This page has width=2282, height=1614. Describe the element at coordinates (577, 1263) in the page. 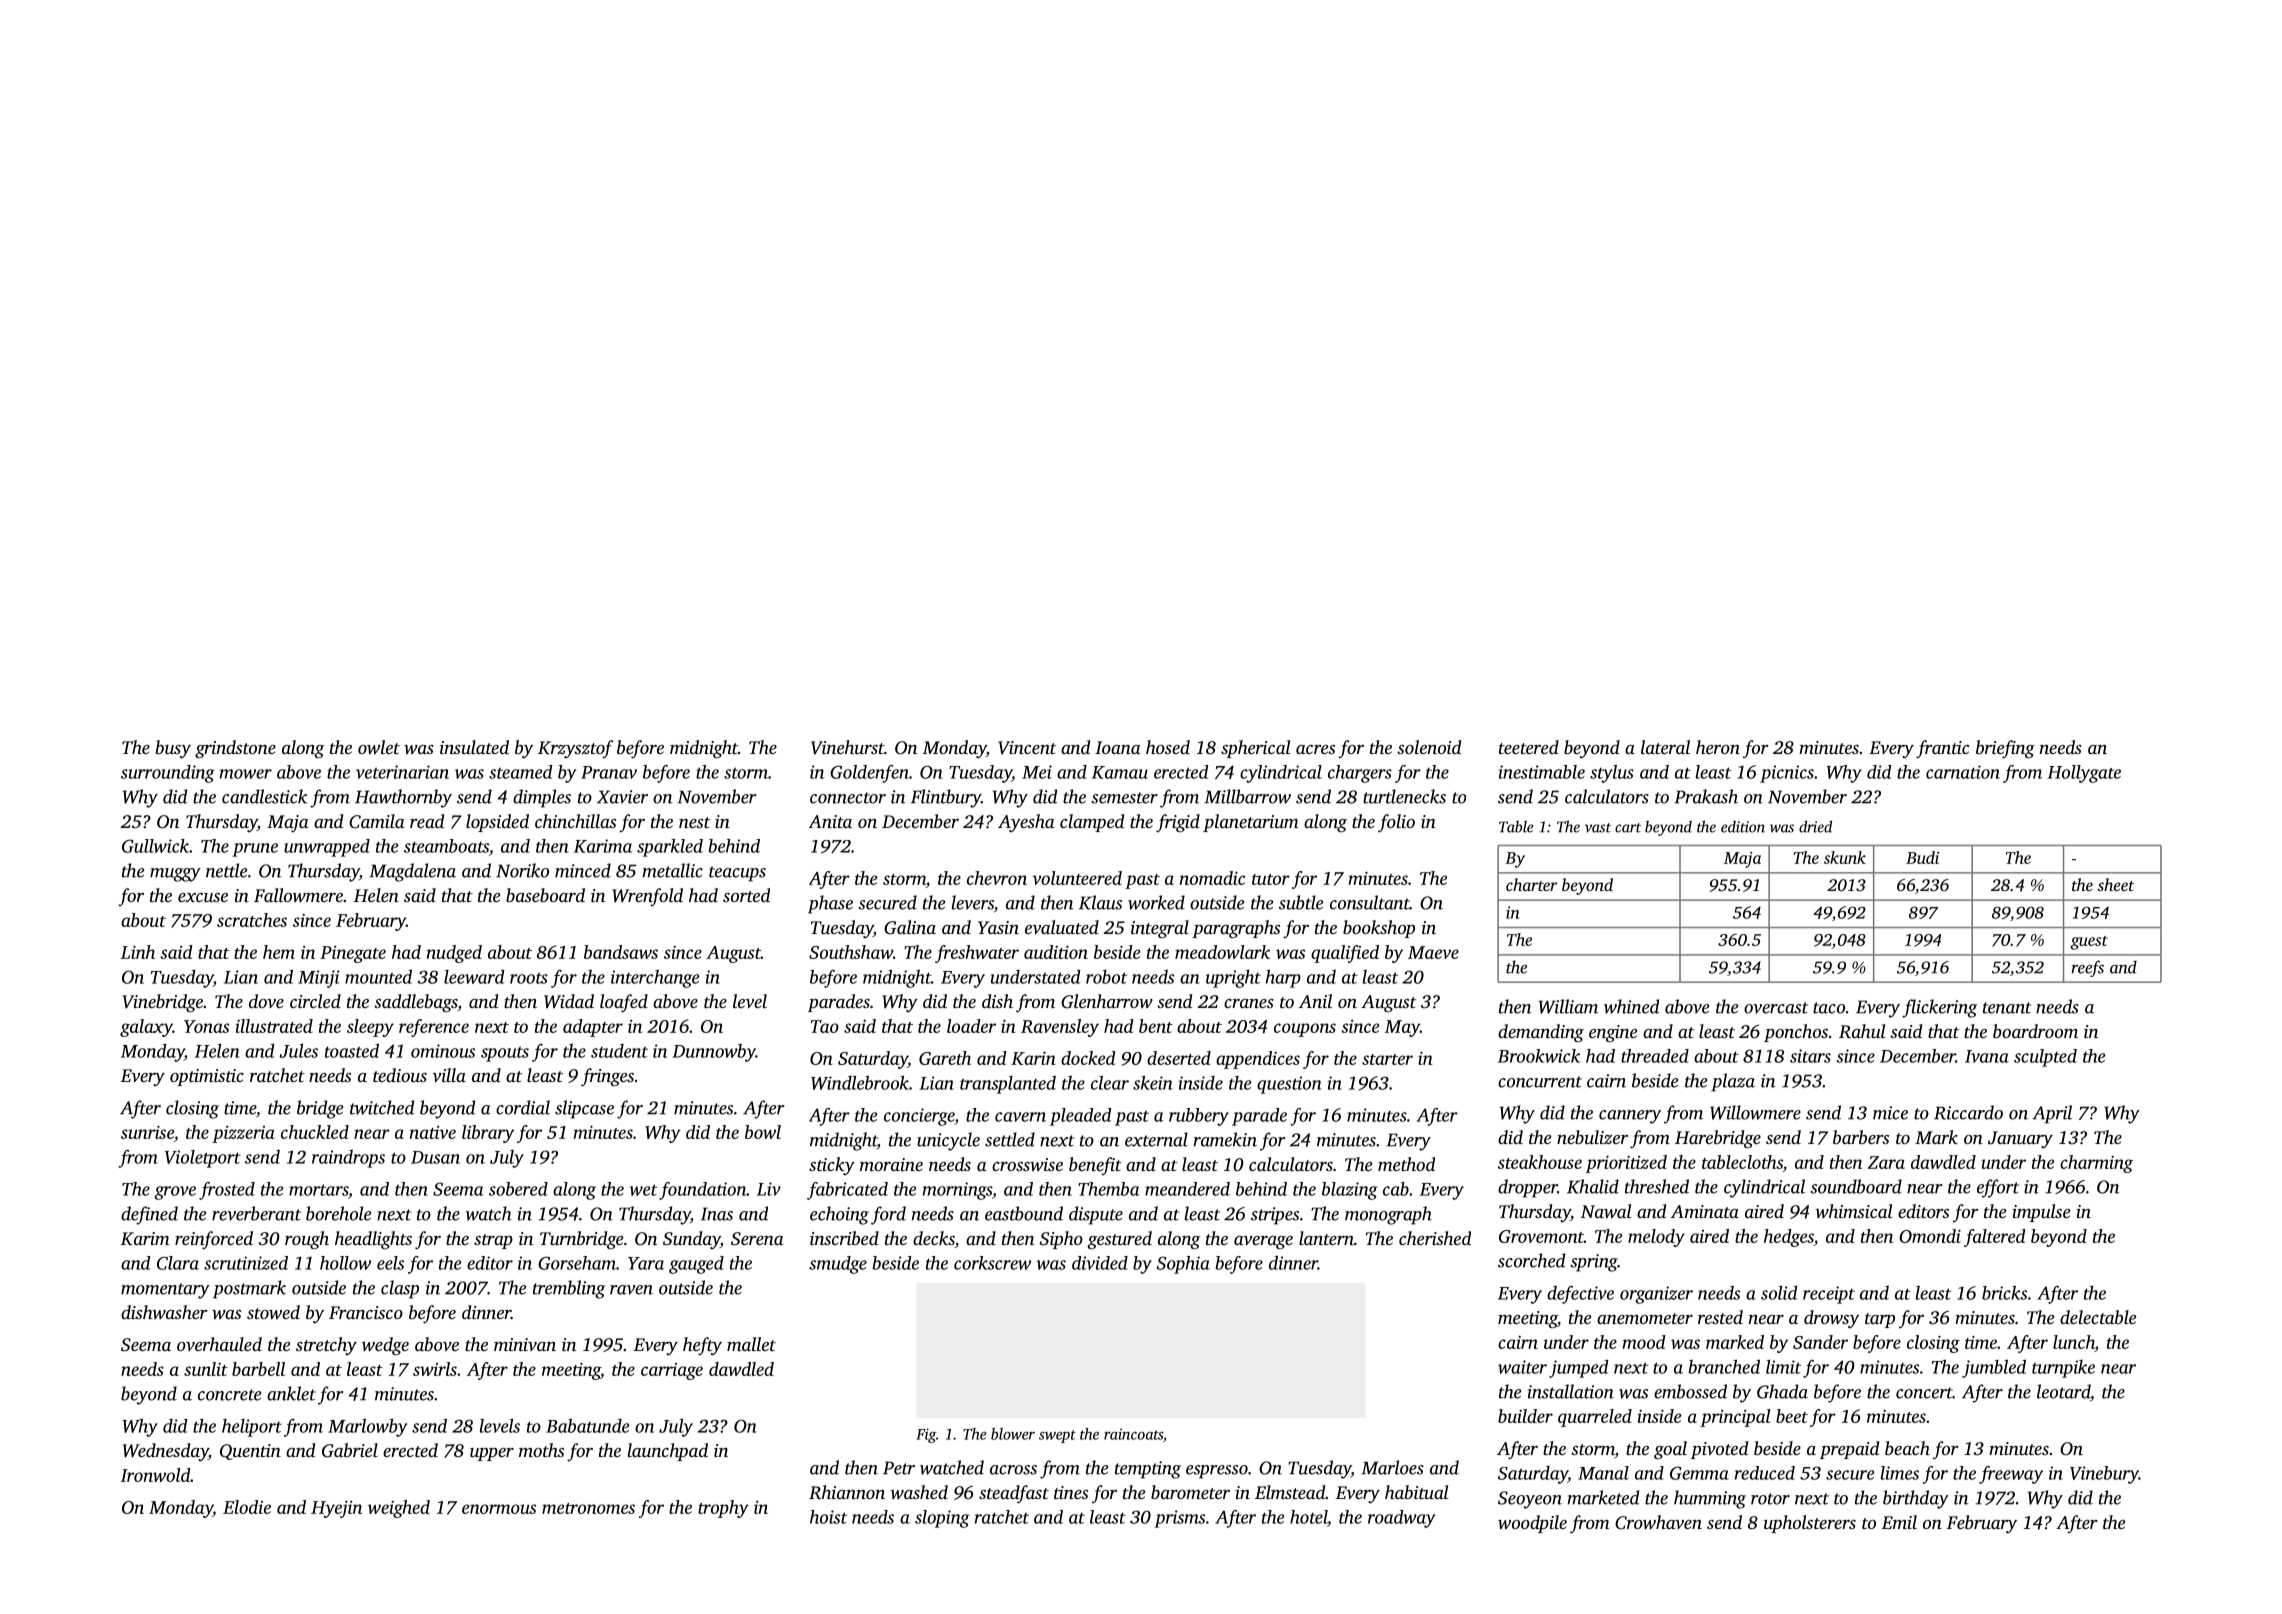

I see `Gorseham` at that location.
